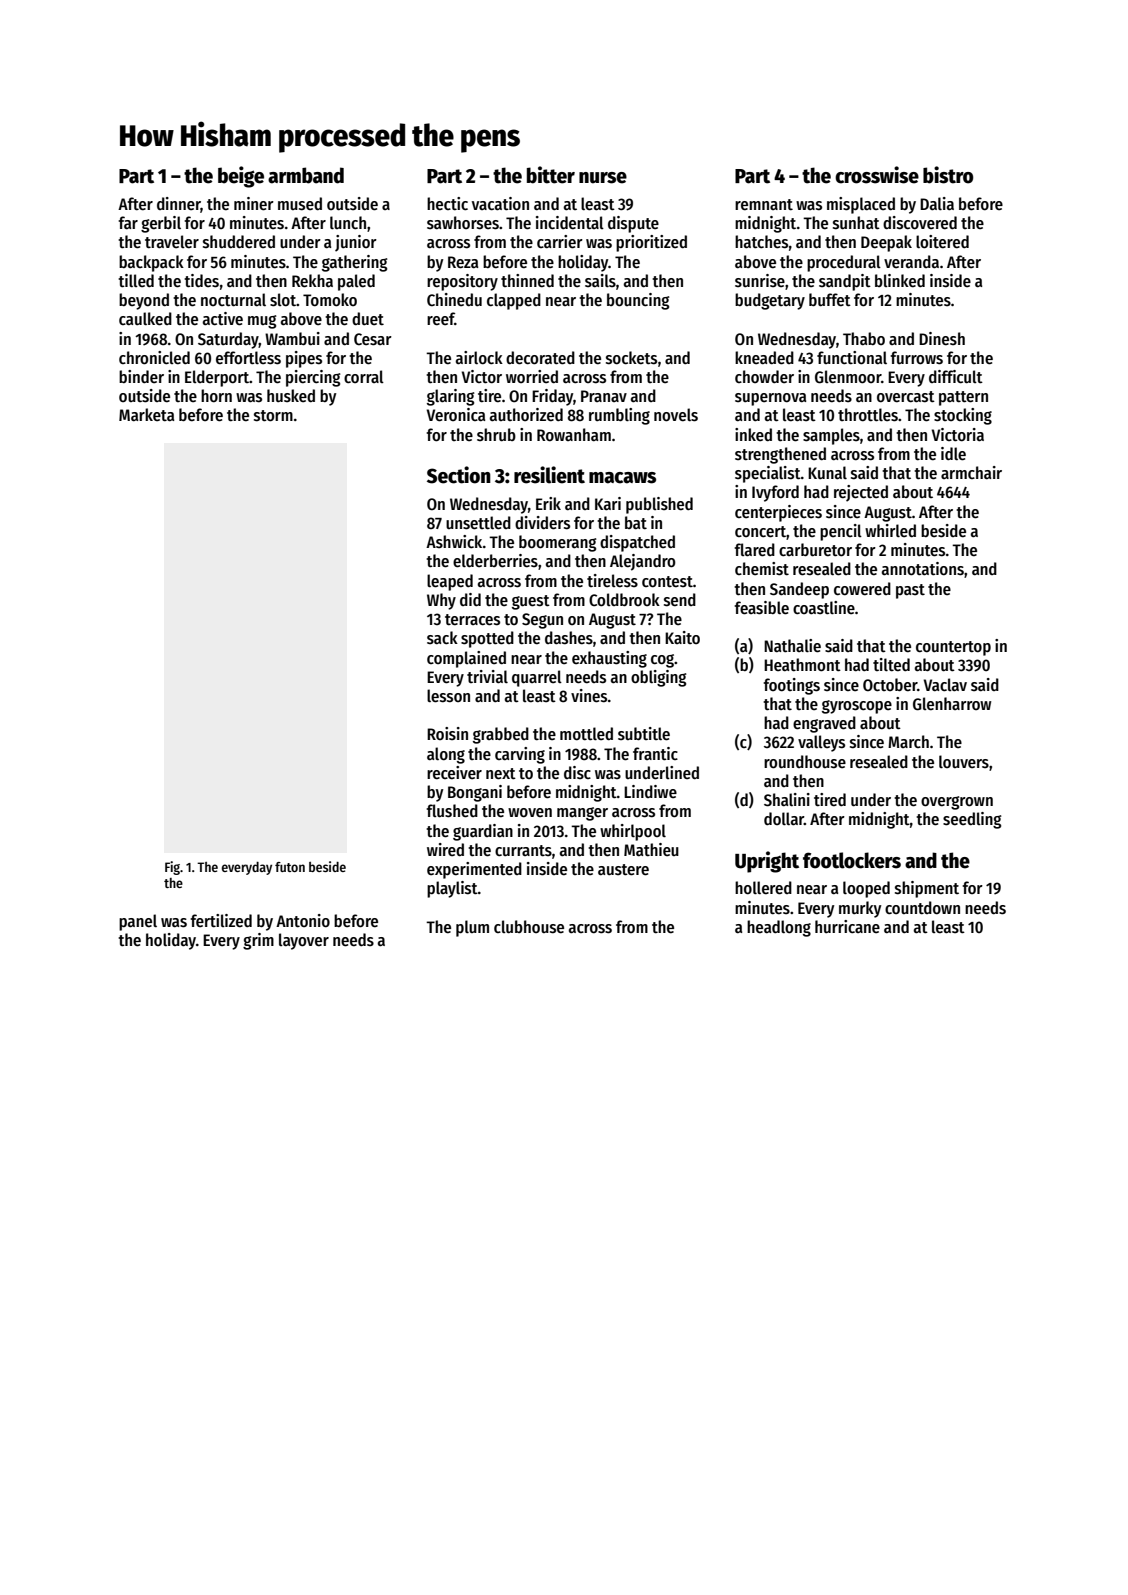  I want to click on clubhouse, so click(529, 927).
